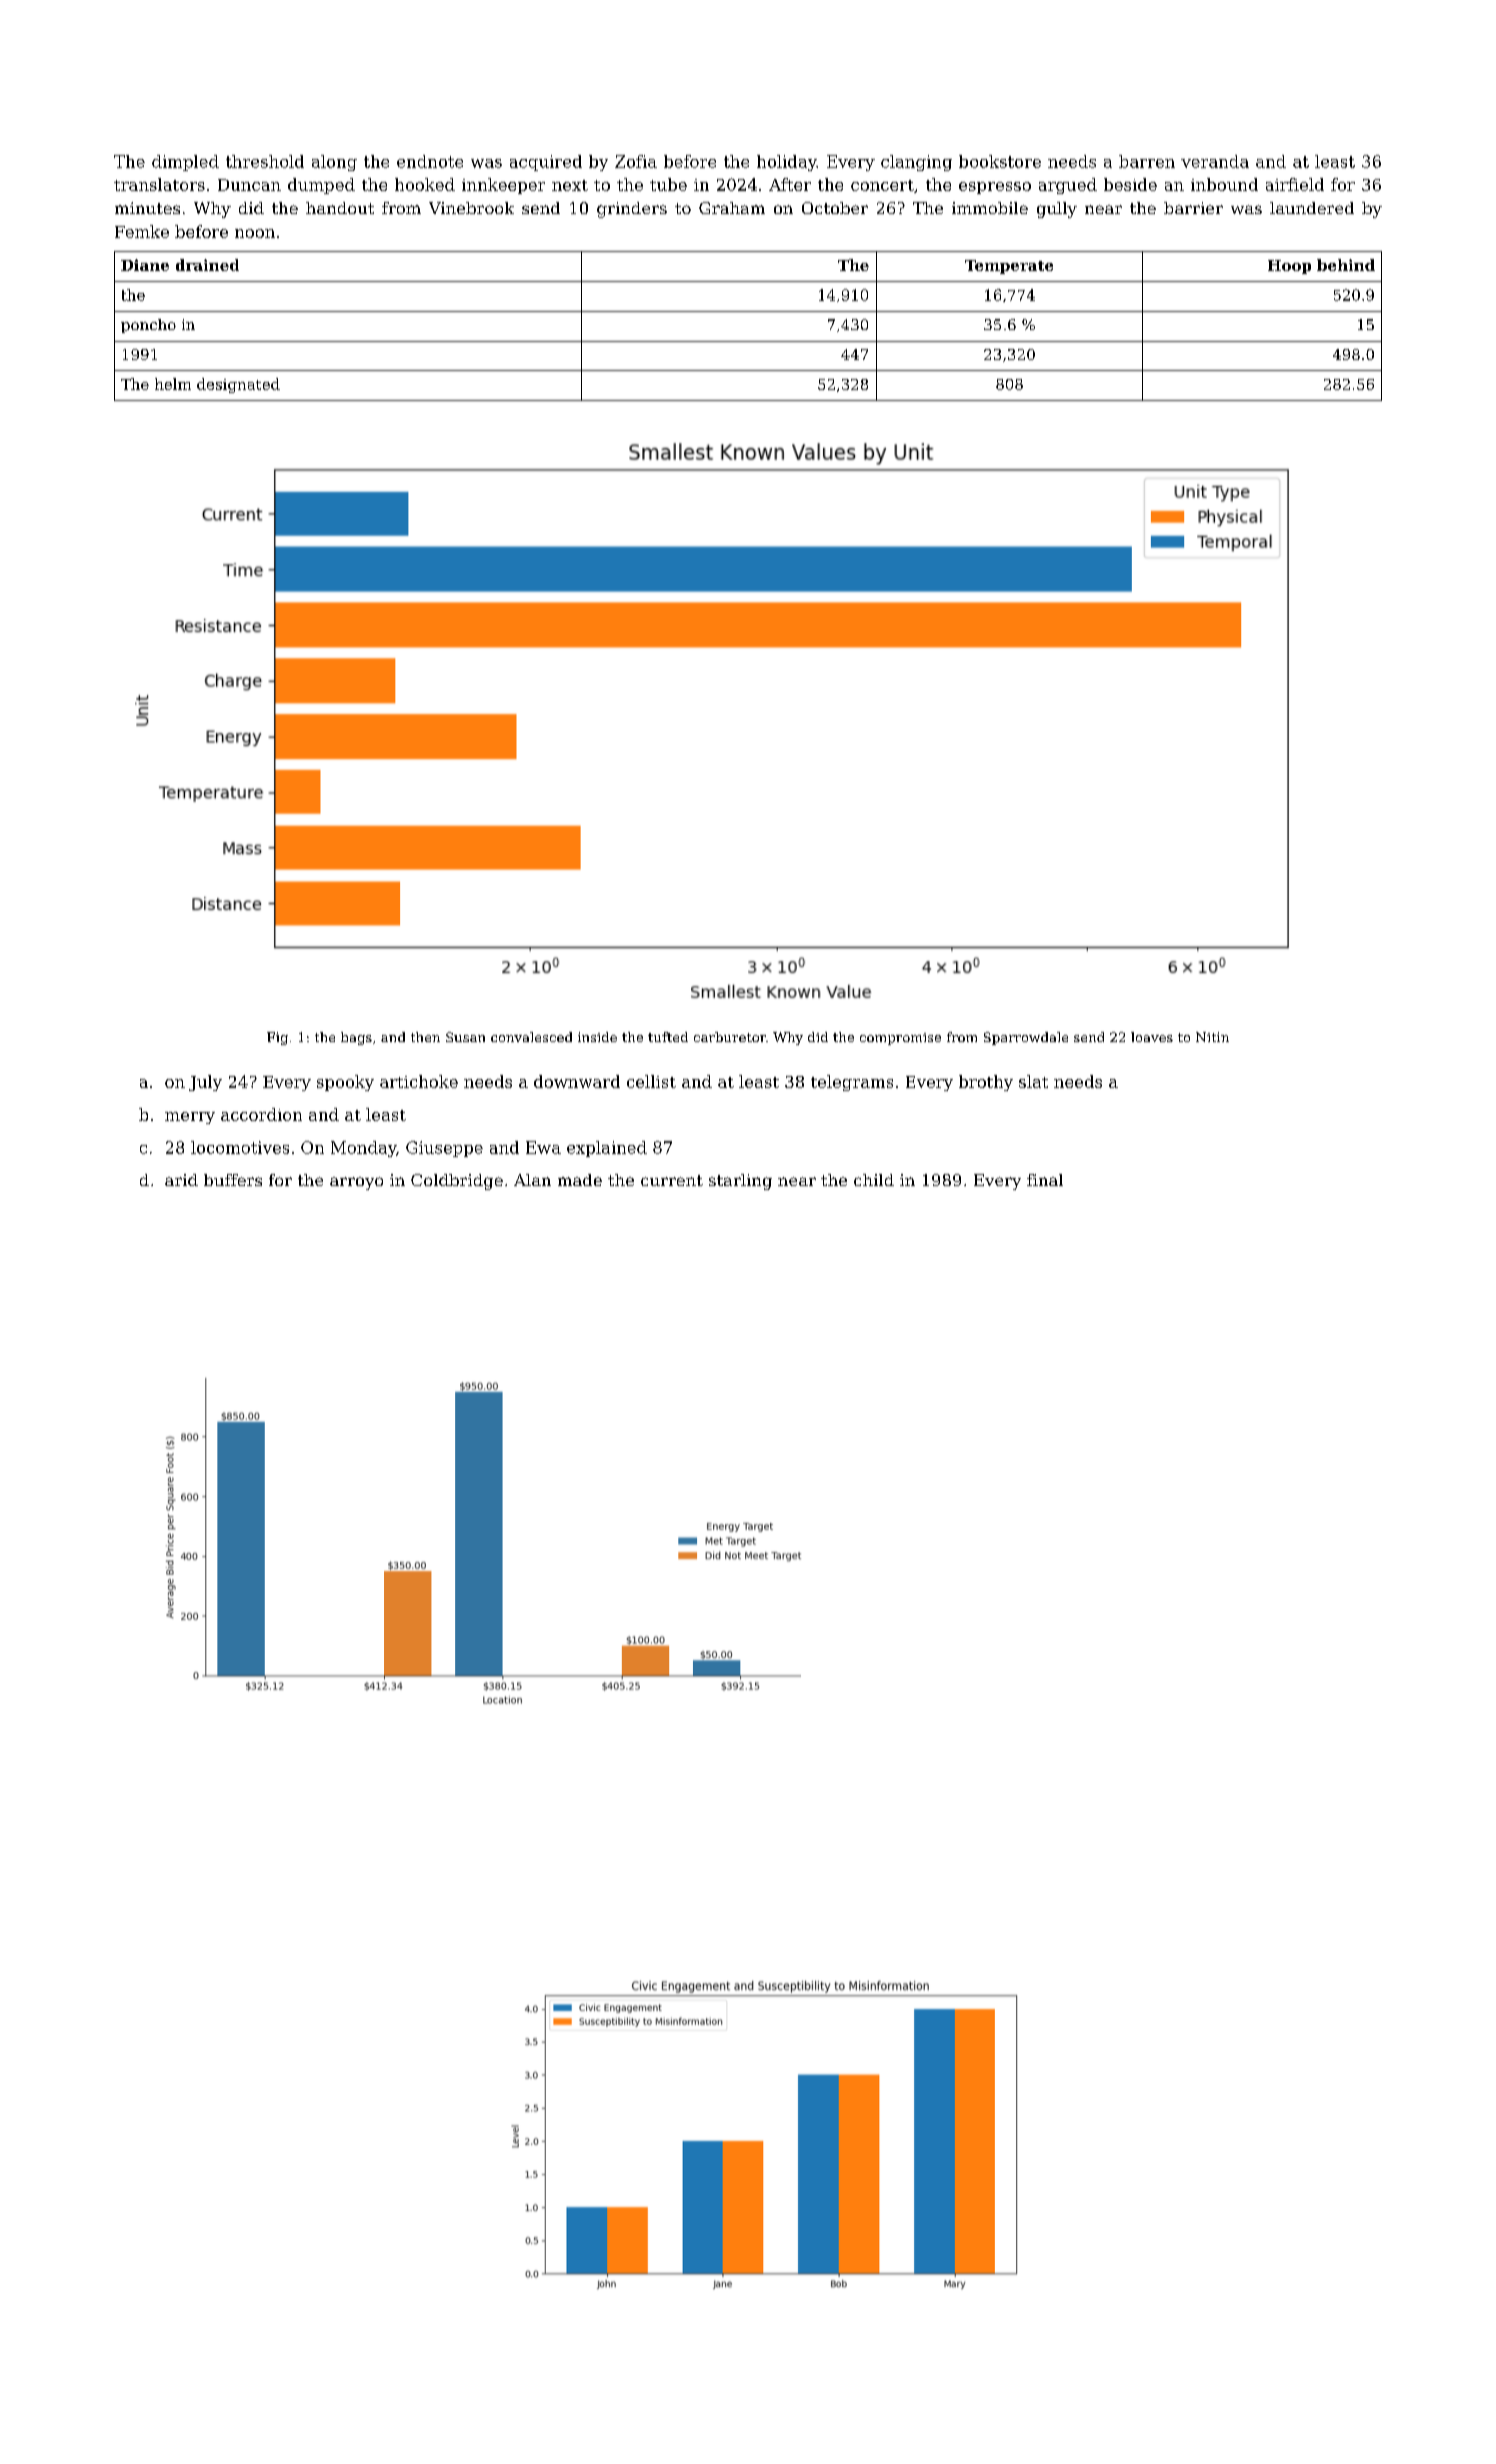 This document has height=2464, width=1496. Describe the element at coordinates (334, 163) in the document. I see `along` at that location.
